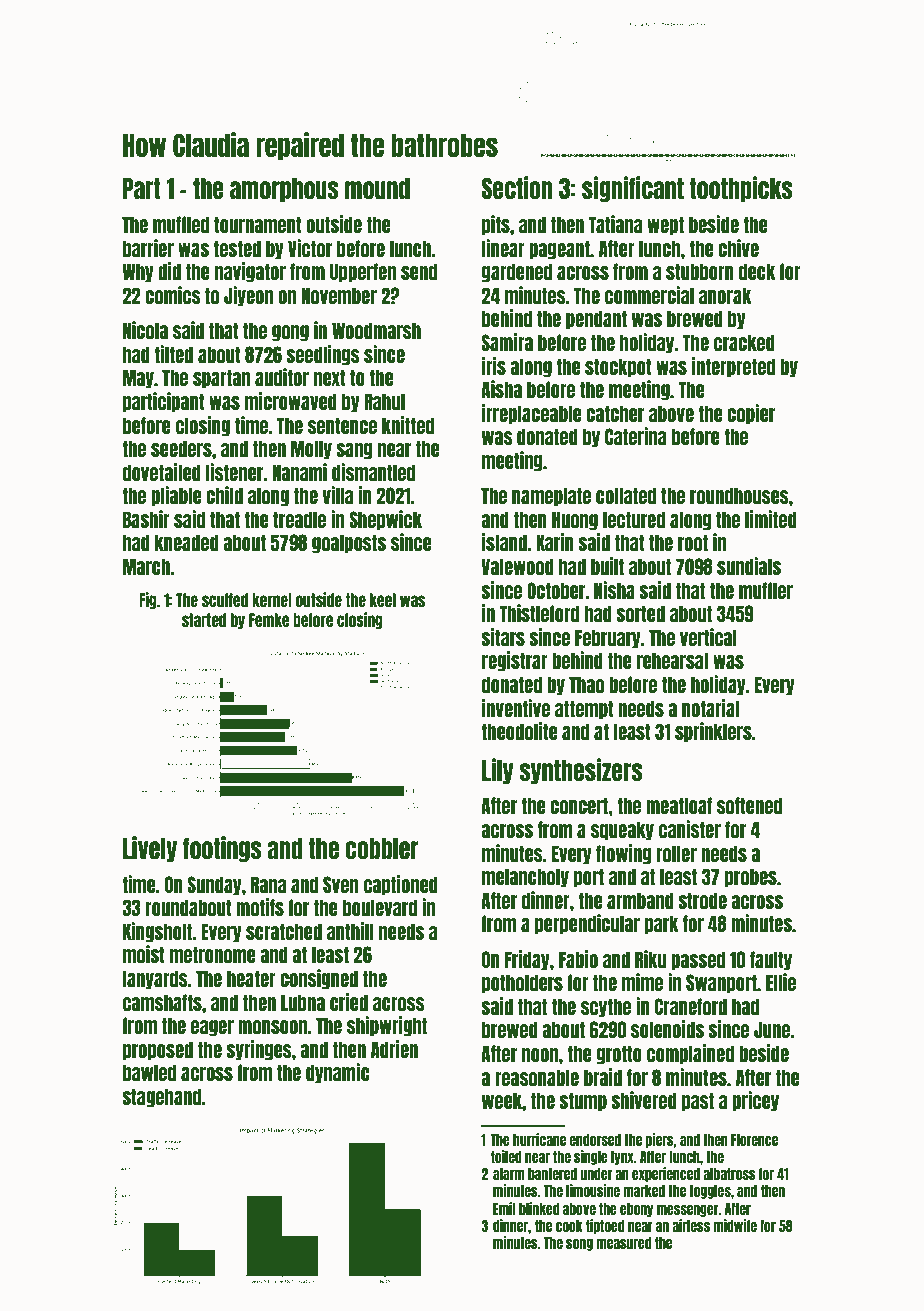  Describe the element at coordinates (738, 248) in the page. I see `chive` at that location.
